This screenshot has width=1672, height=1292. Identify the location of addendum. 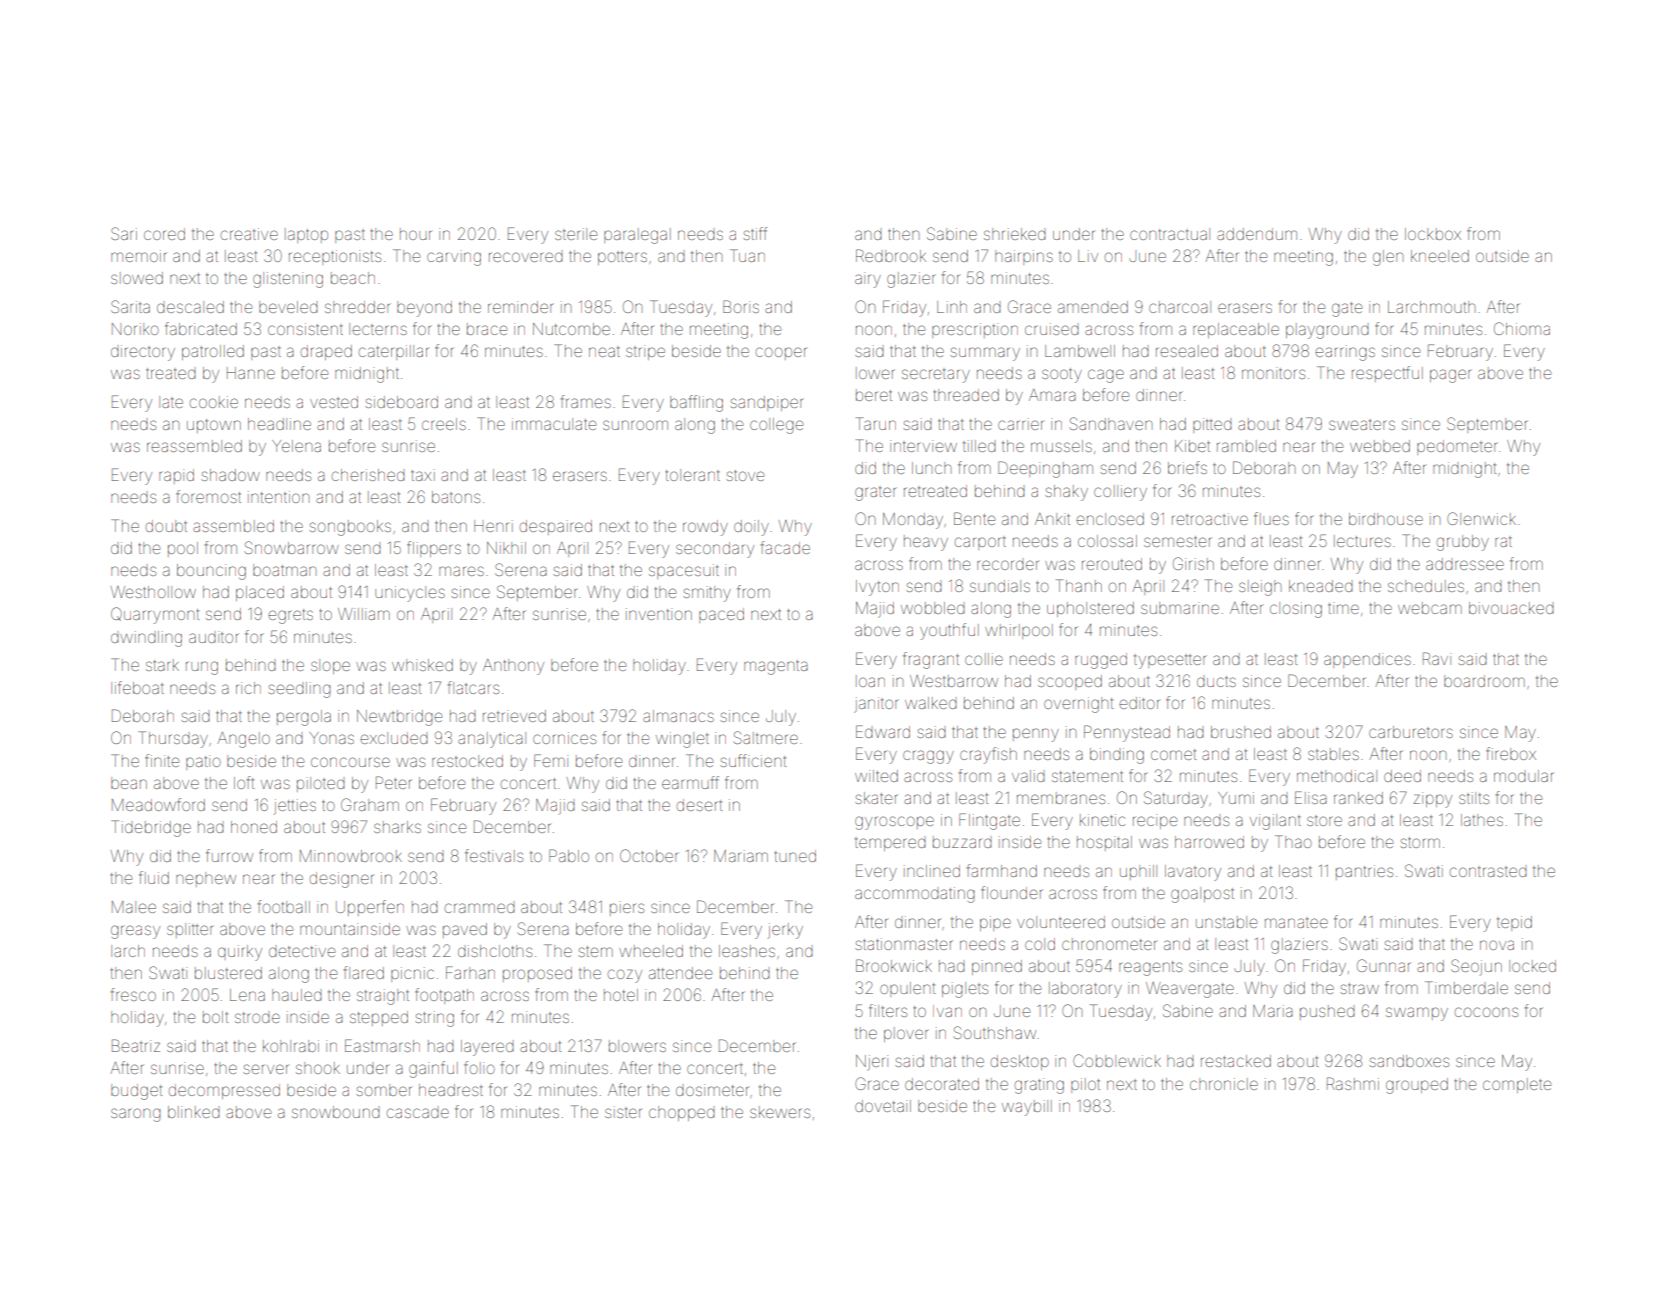
(1257, 234).
